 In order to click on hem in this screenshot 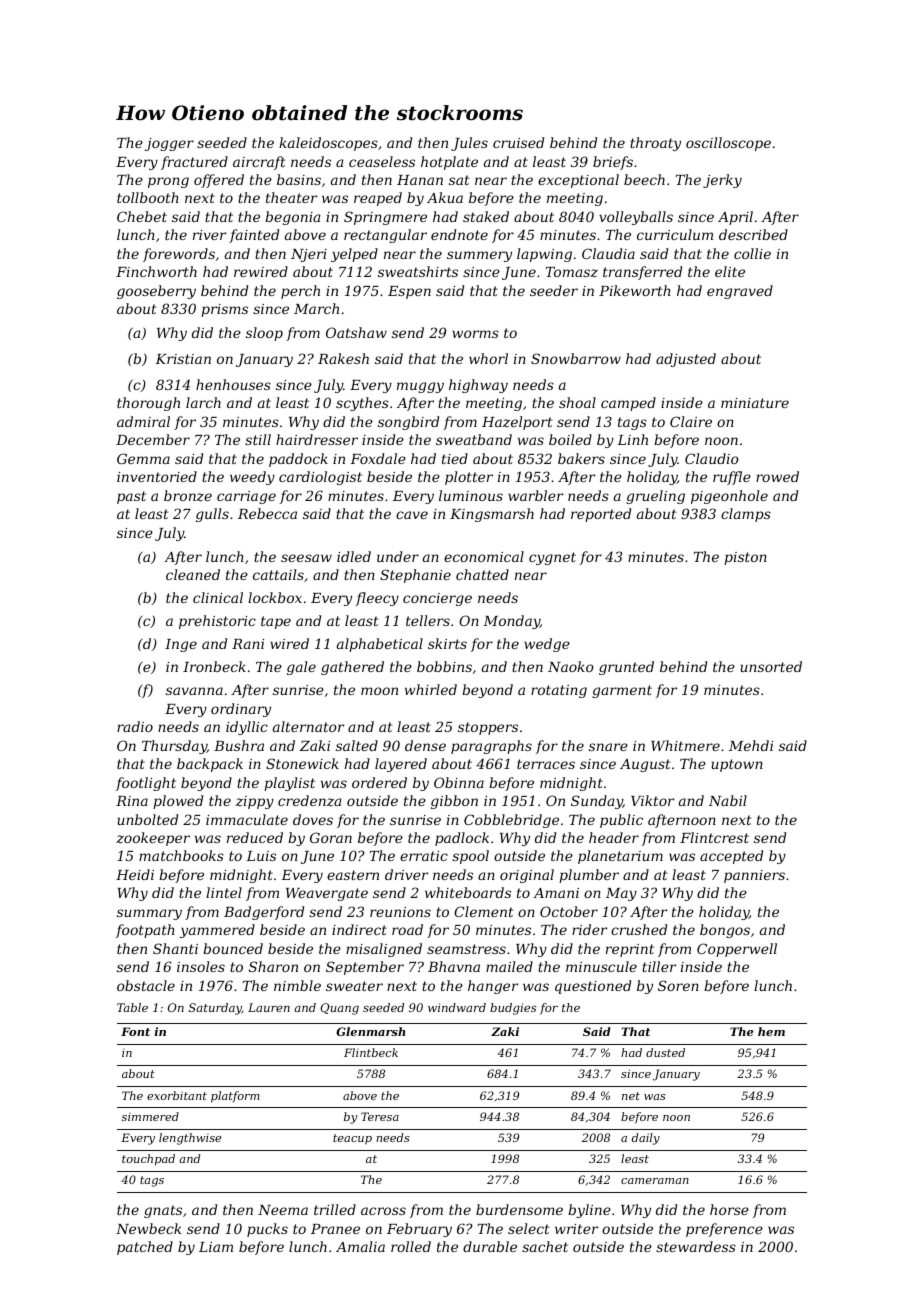, I will do `click(771, 1031)`.
